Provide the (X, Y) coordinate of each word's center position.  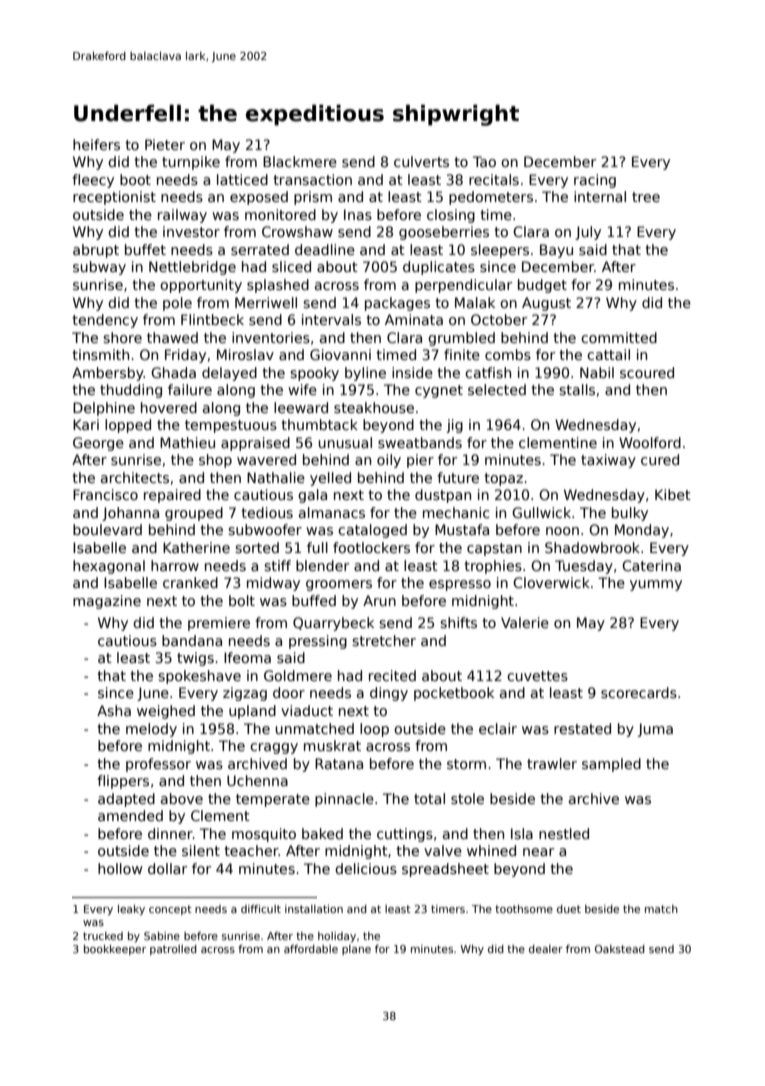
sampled (611, 765)
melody (151, 730)
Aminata (414, 319)
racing (595, 181)
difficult (261, 909)
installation (314, 909)
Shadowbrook (592, 547)
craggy (274, 748)
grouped (194, 514)
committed (619, 337)
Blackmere (300, 161)
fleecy (93, 181)
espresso (460, 585)
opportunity (201, 286)
